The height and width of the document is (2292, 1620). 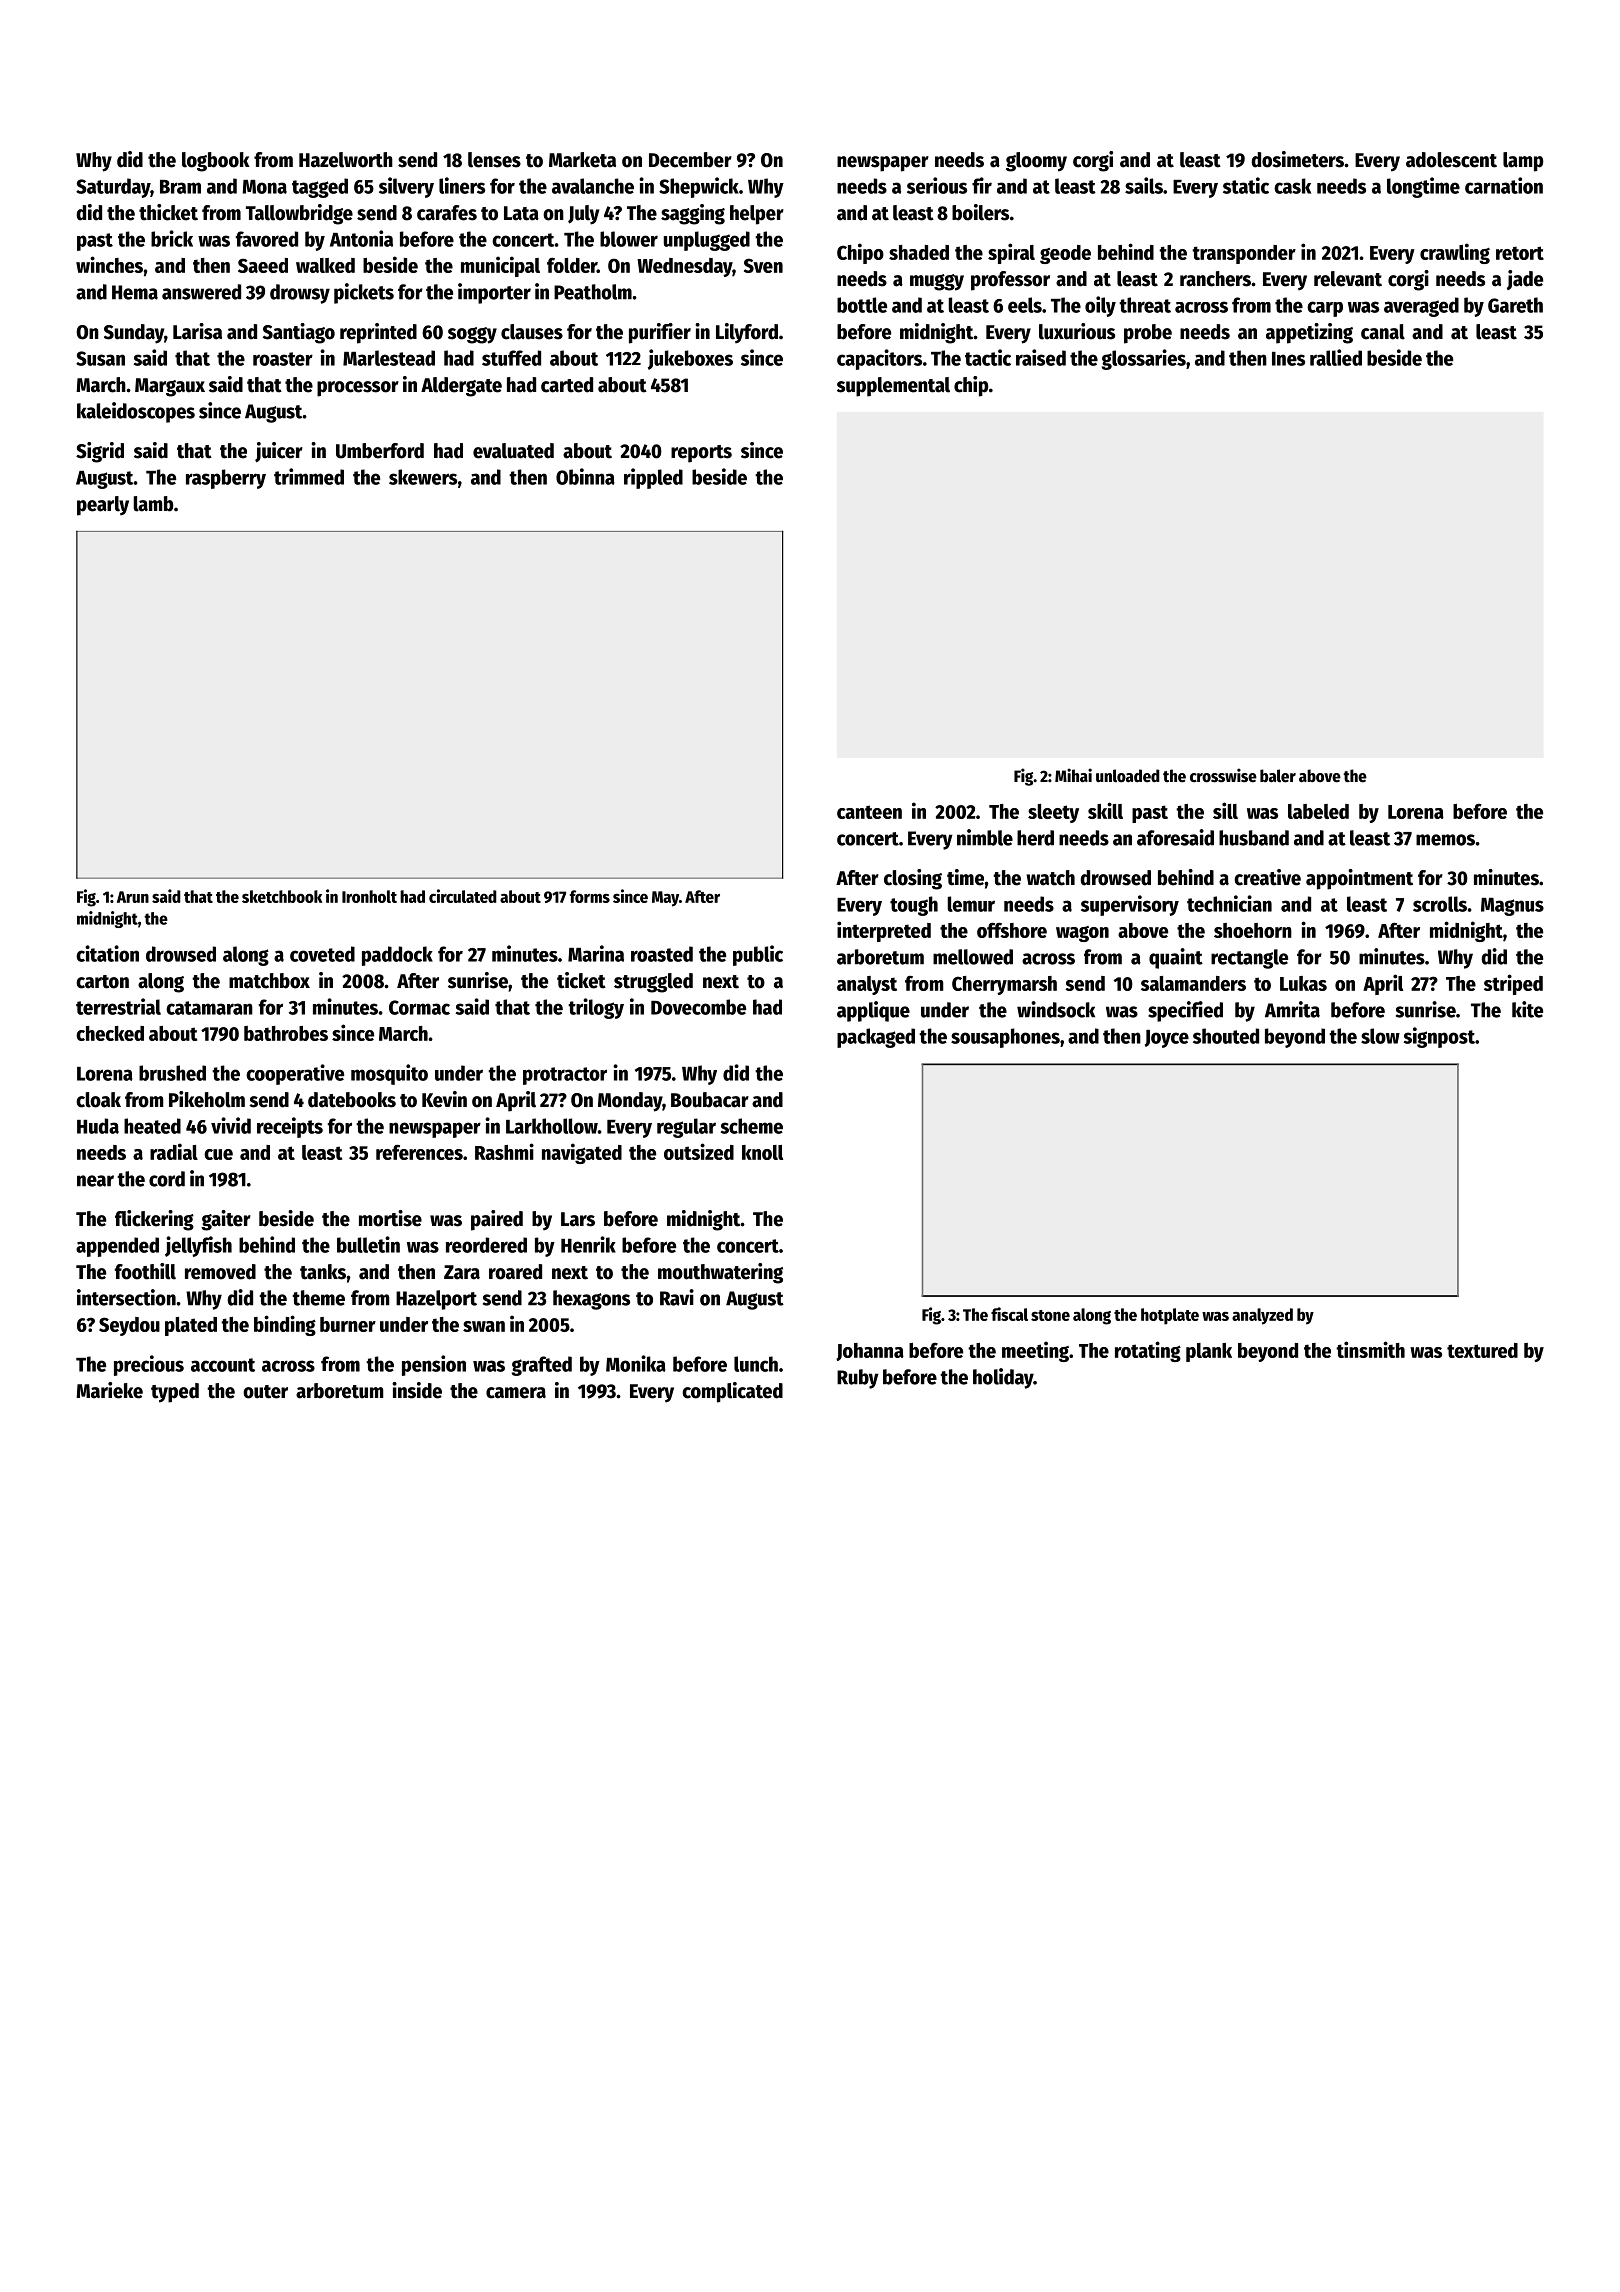 I want to click on processor, so click(x=358, y=389).
